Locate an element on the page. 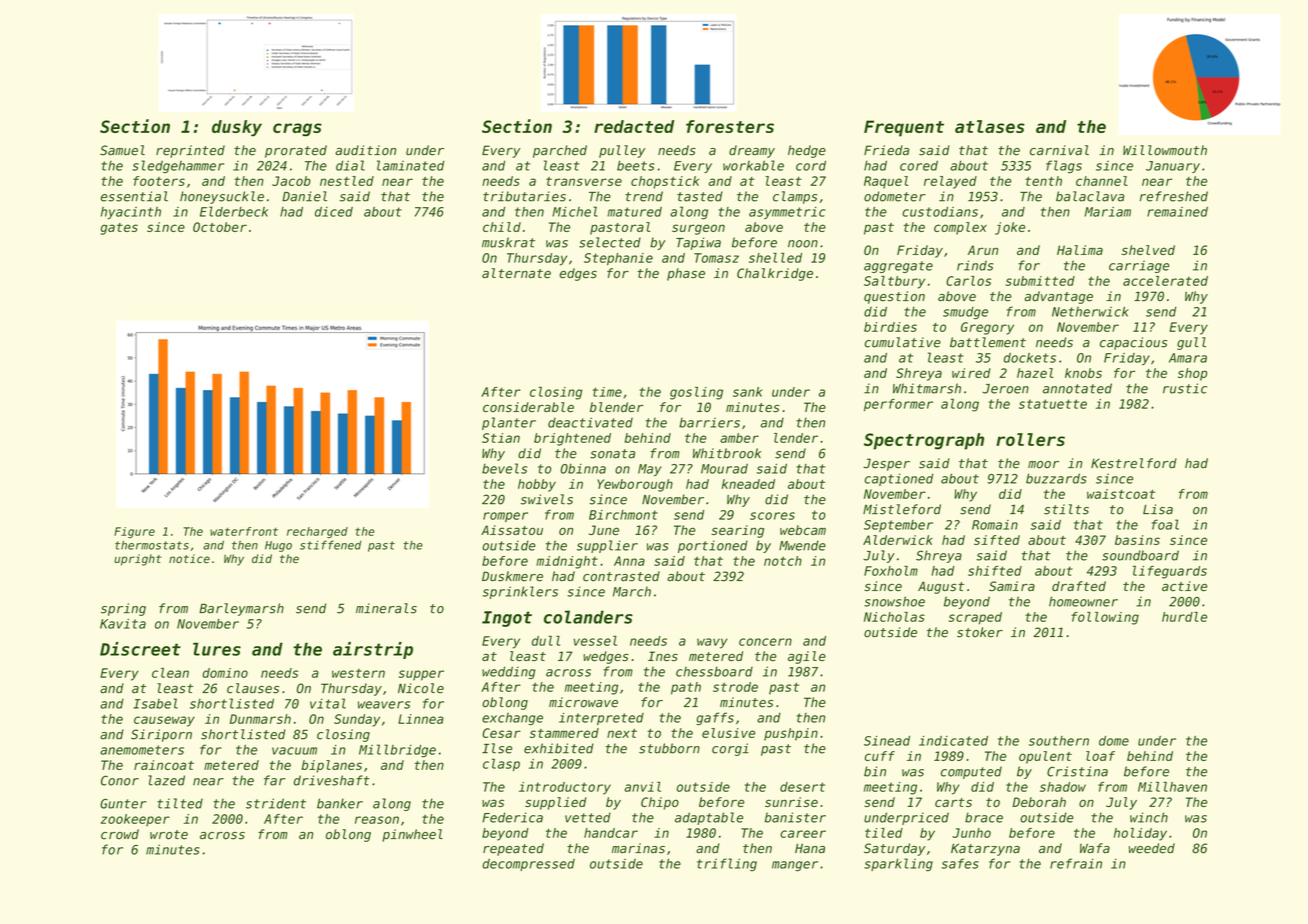 The width and height of the image is (1308, 924). atlases is located at coordinates (990, 126).
